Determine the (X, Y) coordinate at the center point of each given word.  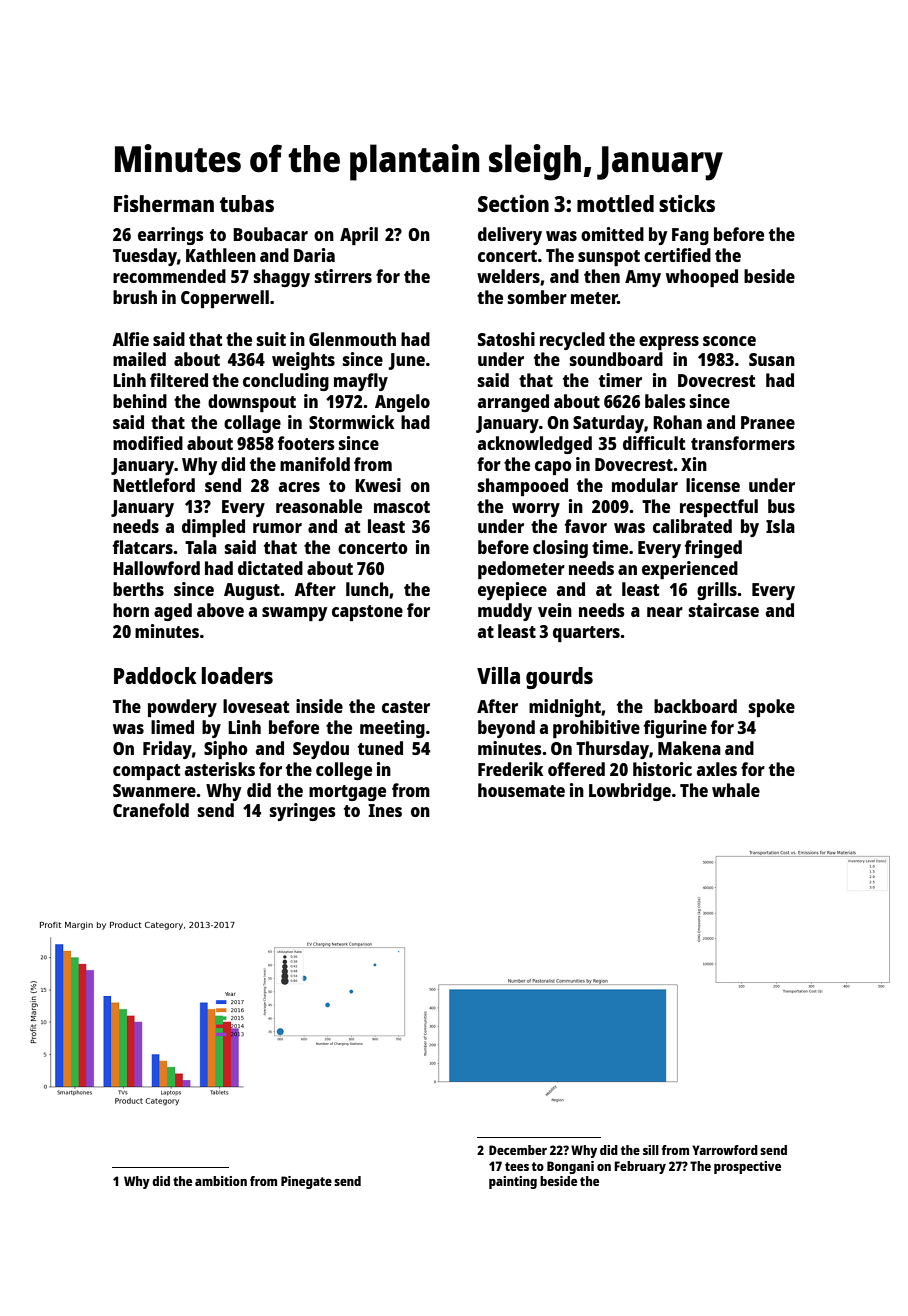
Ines (385, 810)
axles (717, 769)
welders (508, 276)
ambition (221, 1181)
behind (140, 401)
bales (665, 401)
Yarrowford (725, 1150)
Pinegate (306, 1182)
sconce (729, 341)
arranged (513, 403)
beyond (506, 729)
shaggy (282, 278)
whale (736, 790)
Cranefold (151, 810)
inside (319, 706)
